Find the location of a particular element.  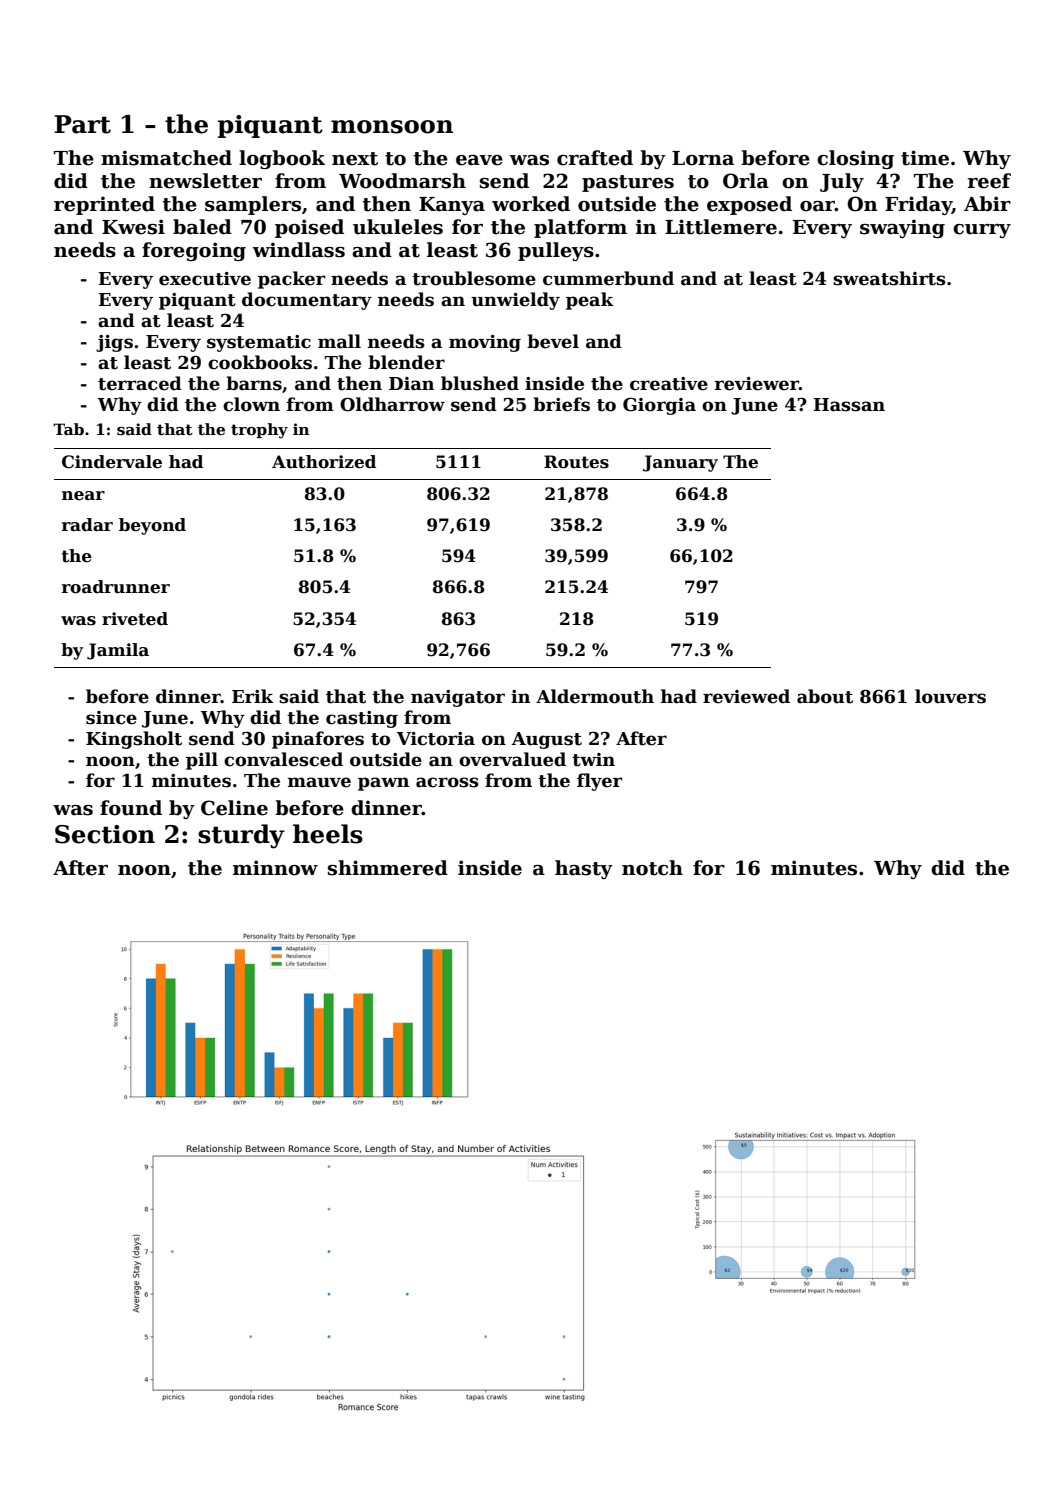

curry is located at coordinates (982, 231).
